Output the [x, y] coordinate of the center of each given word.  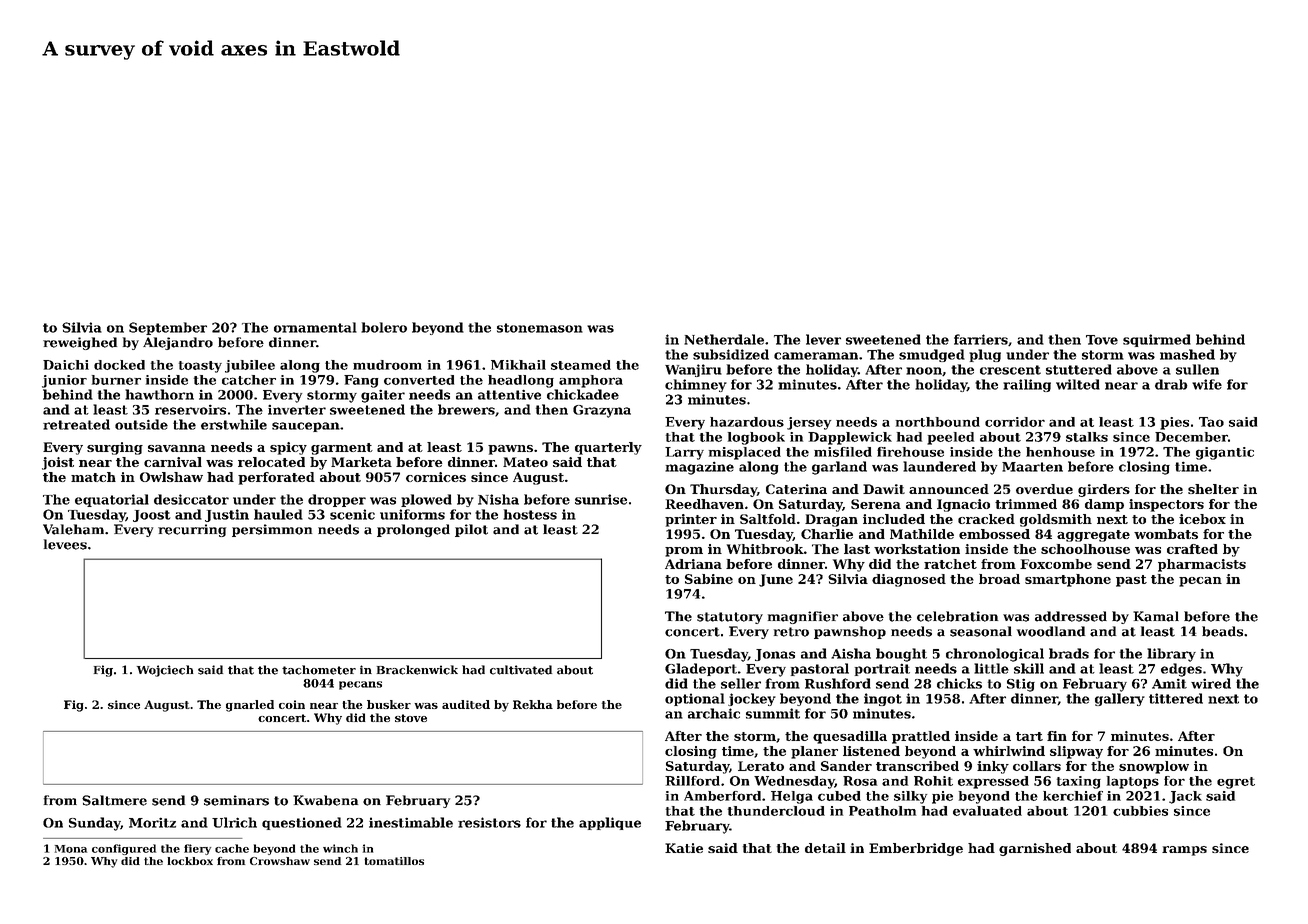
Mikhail [518, 365]
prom [684, 552]
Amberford [722, 796]
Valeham [73, 529]
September [168, 328]
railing [1027, 385]
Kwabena [325, 800]
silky [910, 797]
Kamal [1156, 616]
